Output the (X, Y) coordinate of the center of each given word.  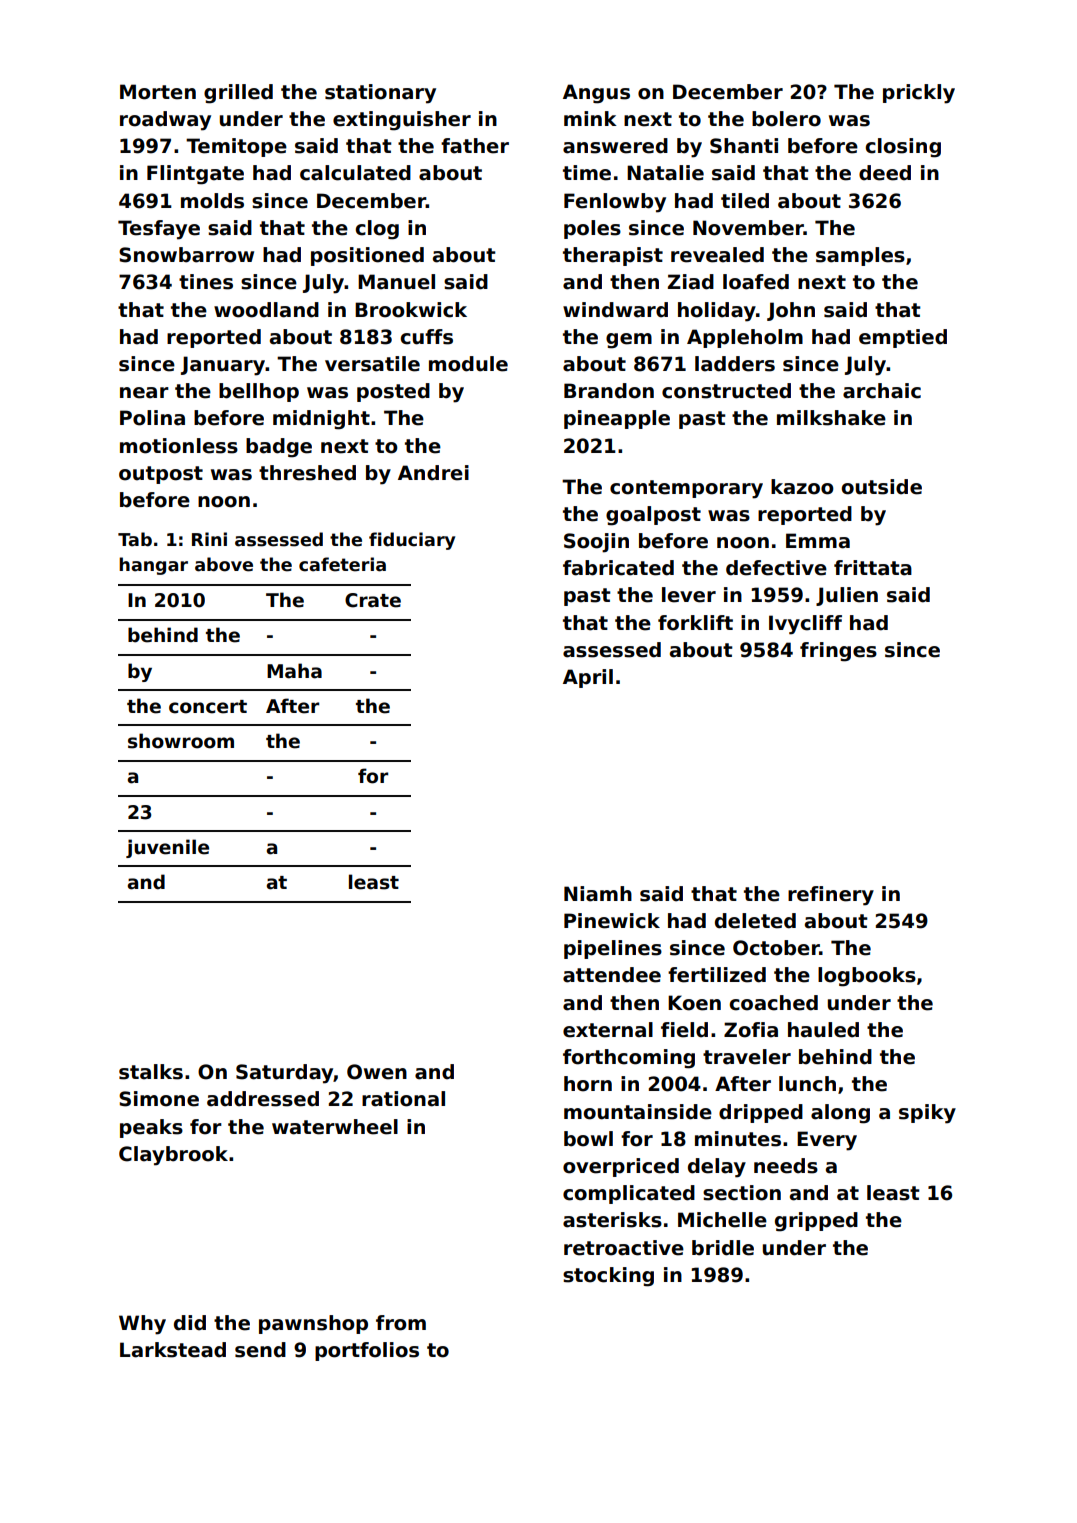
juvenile (167, 848)
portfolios (367, 1351)
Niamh (598, 894)
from (401, 1323)
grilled (238, 94)
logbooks (867, 977)
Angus (596, 94)
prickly (919, 94)
